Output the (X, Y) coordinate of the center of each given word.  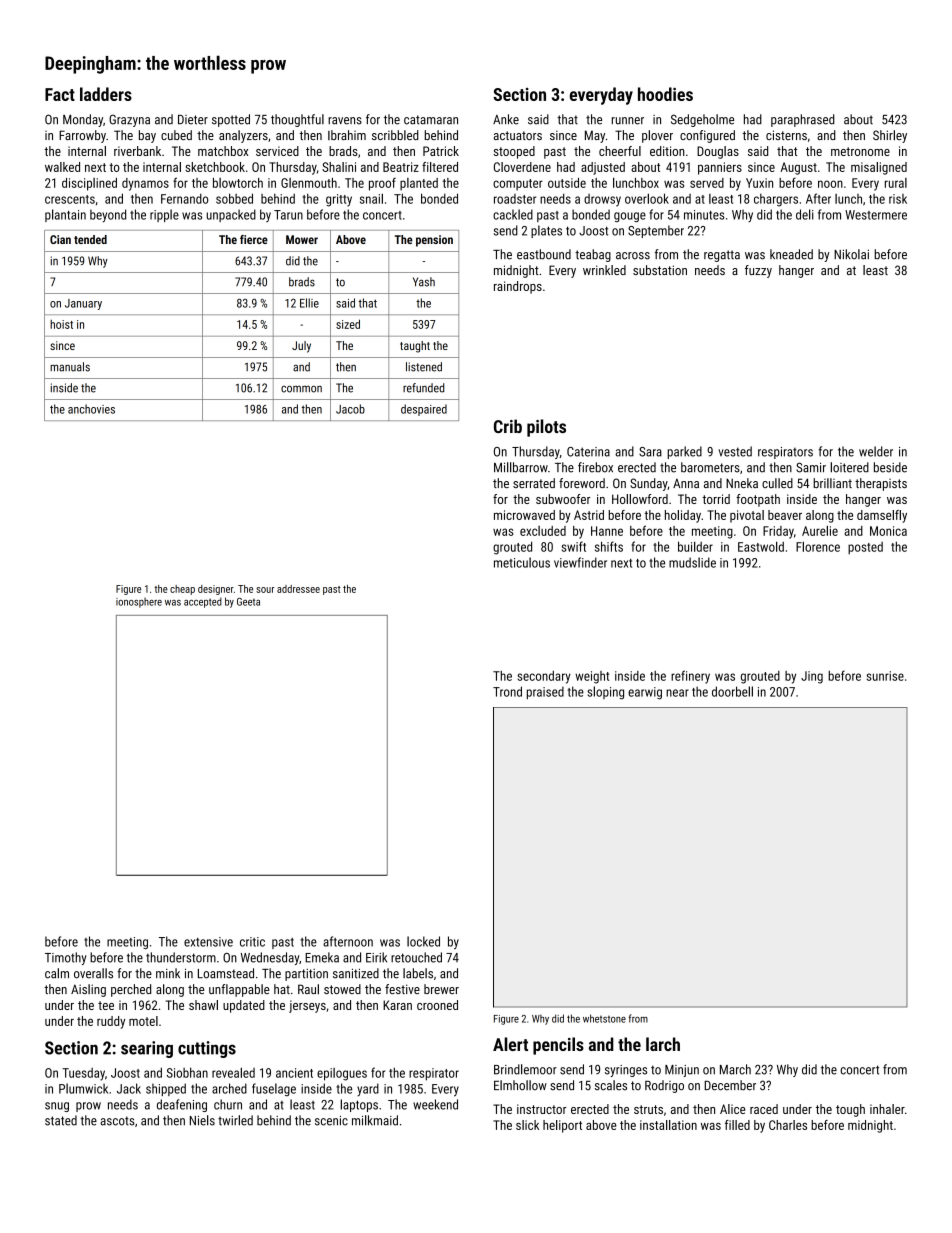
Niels (202, 1120)
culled (777, 483)
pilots (546, 428)
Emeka (322, 957)
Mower (302, 239)
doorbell (732, 691)
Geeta (248, 602)
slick (527, 1125)
